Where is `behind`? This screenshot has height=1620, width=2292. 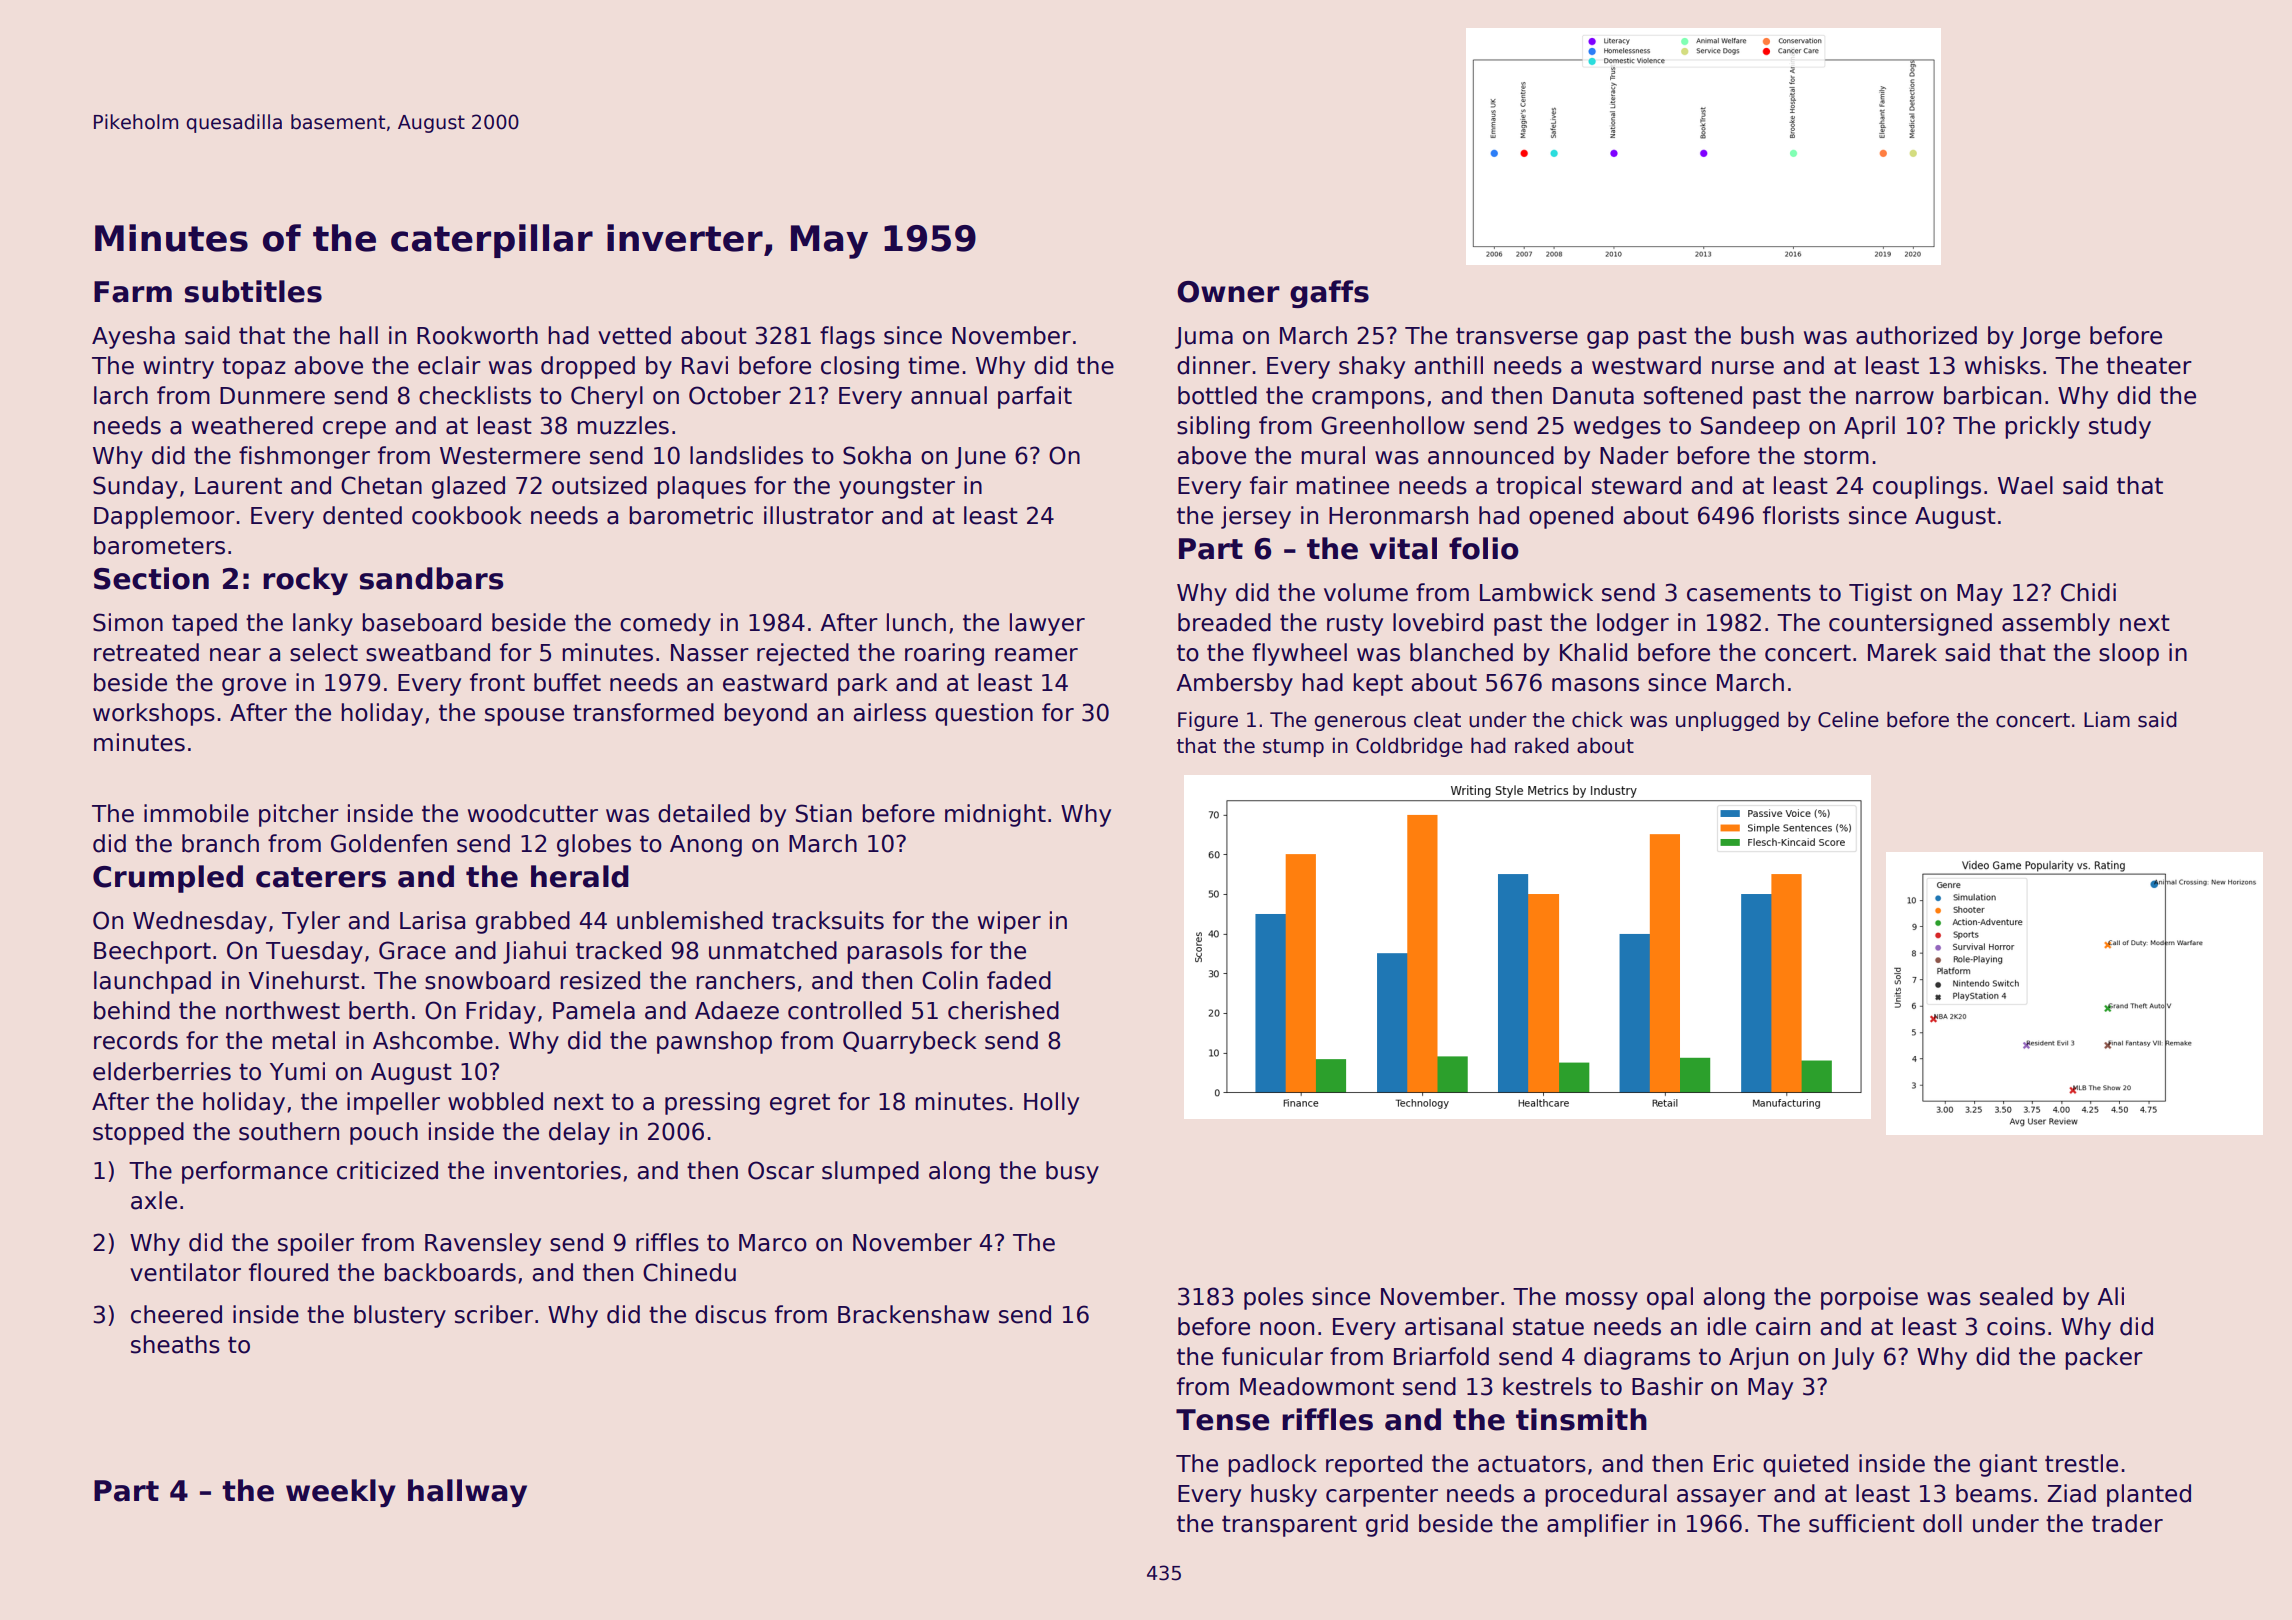 behind is located at coordinates (132, 1010).
